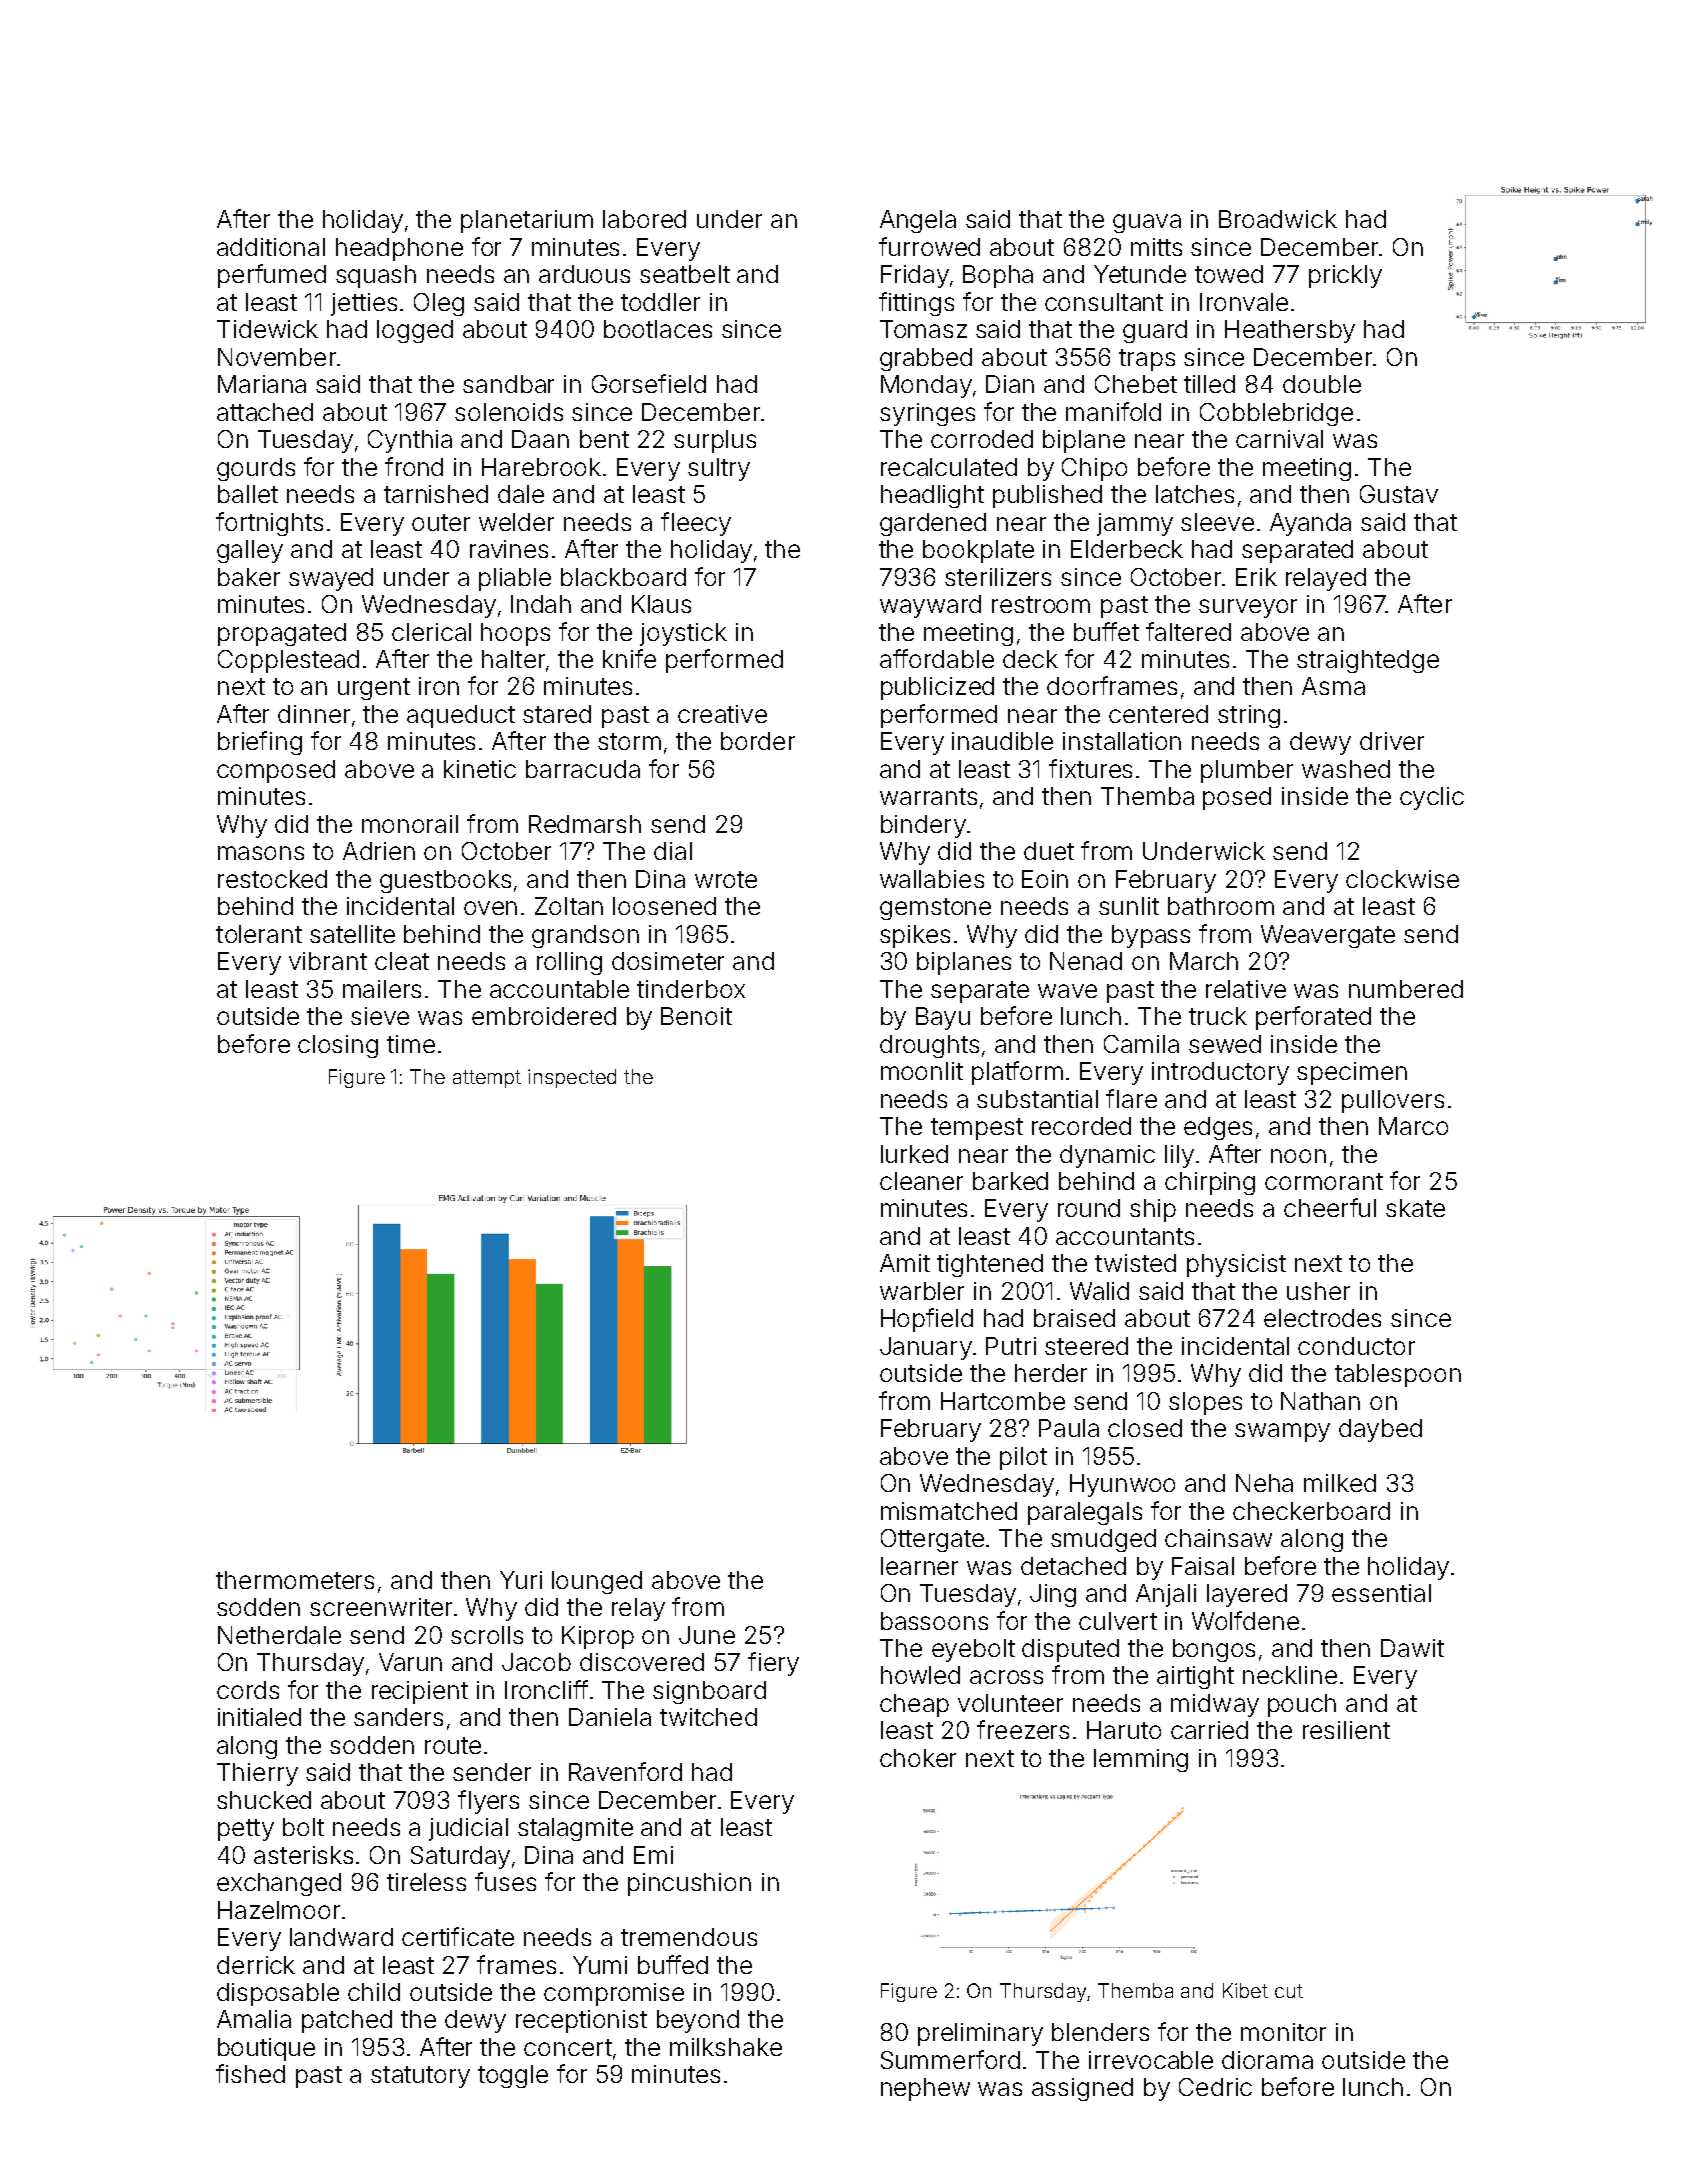  I want to click on Tidewick, so click(267, 329).
